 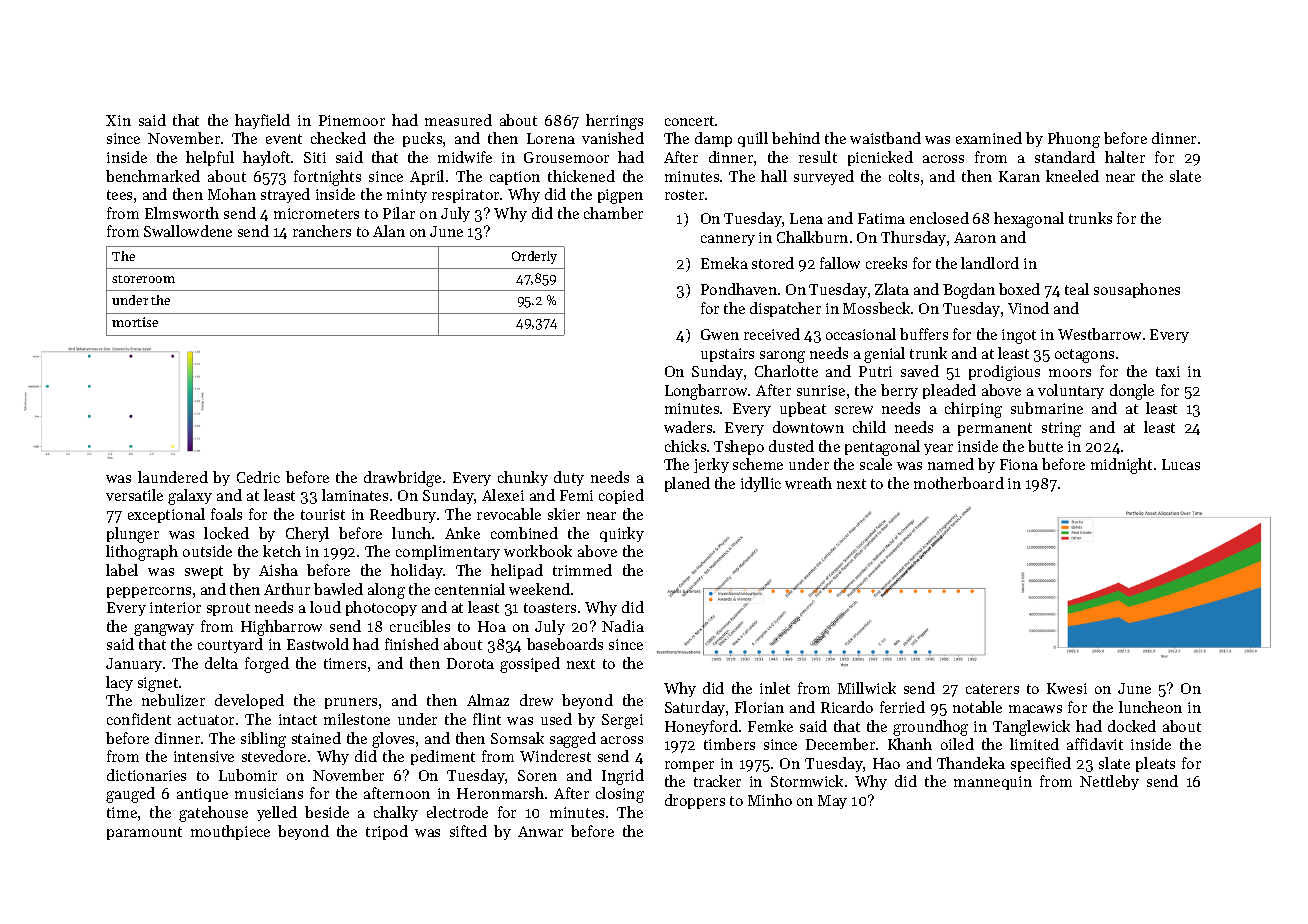 What do you see at coordinates (135, 322) in the screenshot?
I see `mortise` at bounding box center [135, 322].
